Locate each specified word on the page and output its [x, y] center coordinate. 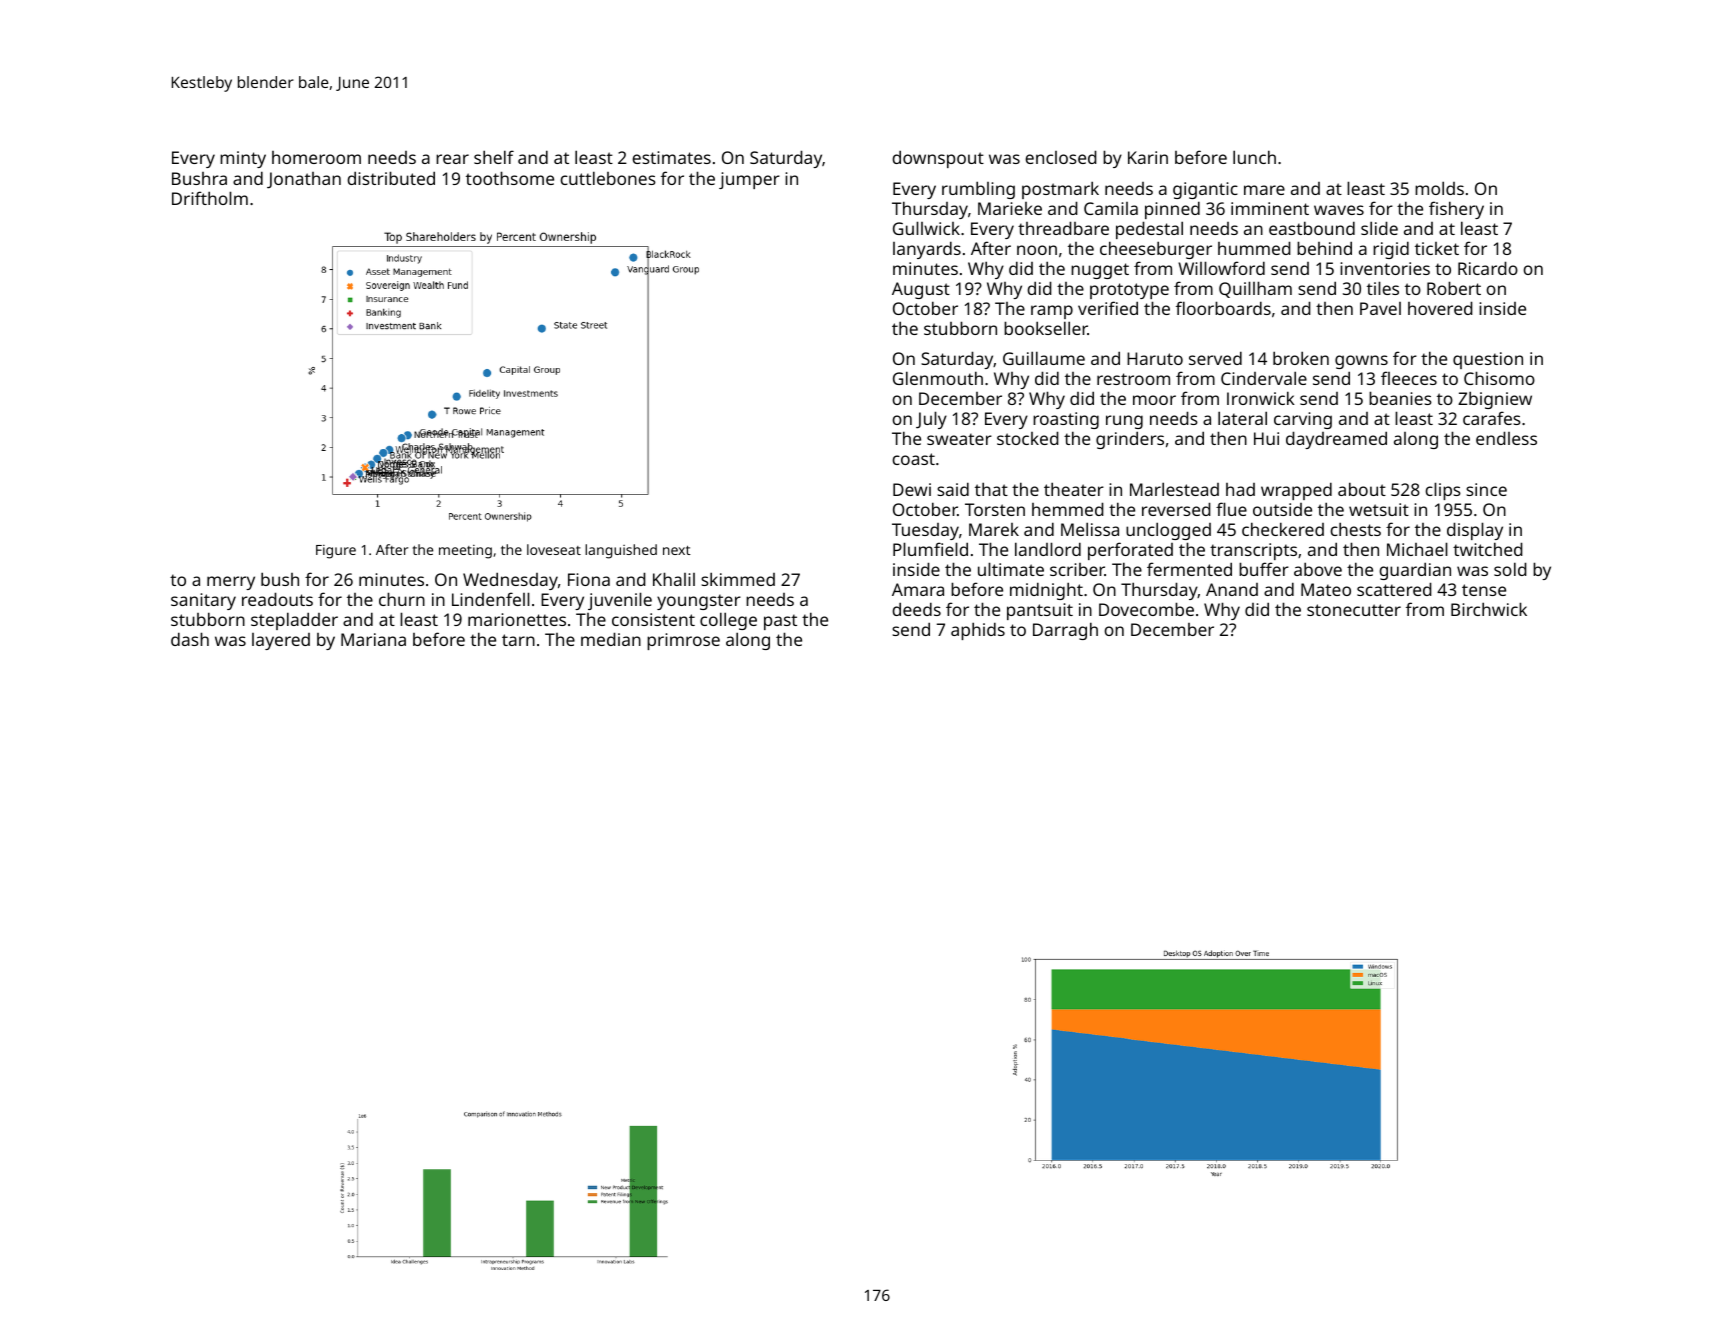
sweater [959, 439]
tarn [518, 640]
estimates [671, 157]
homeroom [316, 157]
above [1318, 569]
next [677, 550]
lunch [1254, 157]
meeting [465, 552]
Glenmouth [938, 378]
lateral [1242, 418]
